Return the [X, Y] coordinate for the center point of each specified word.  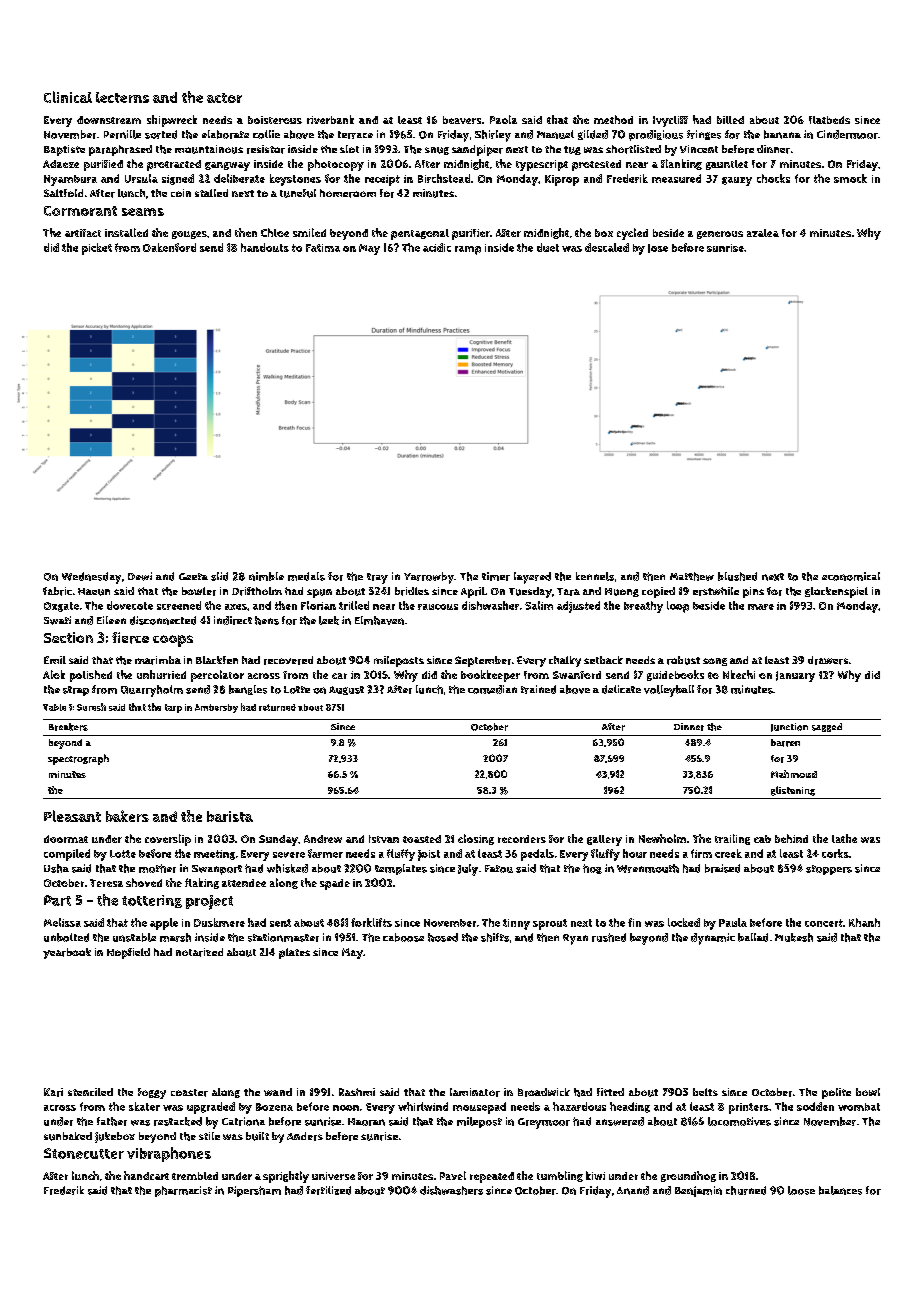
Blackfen [217, 660]
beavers [462, 120]
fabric [57, 591]
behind [791, 838]
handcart [146, 1175]
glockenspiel [836, 592]
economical [851, 576]
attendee [244, 883]
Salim [539, 605]
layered [532, 578]
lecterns [122, 97]
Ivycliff [670, 121]
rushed [609, 937]
